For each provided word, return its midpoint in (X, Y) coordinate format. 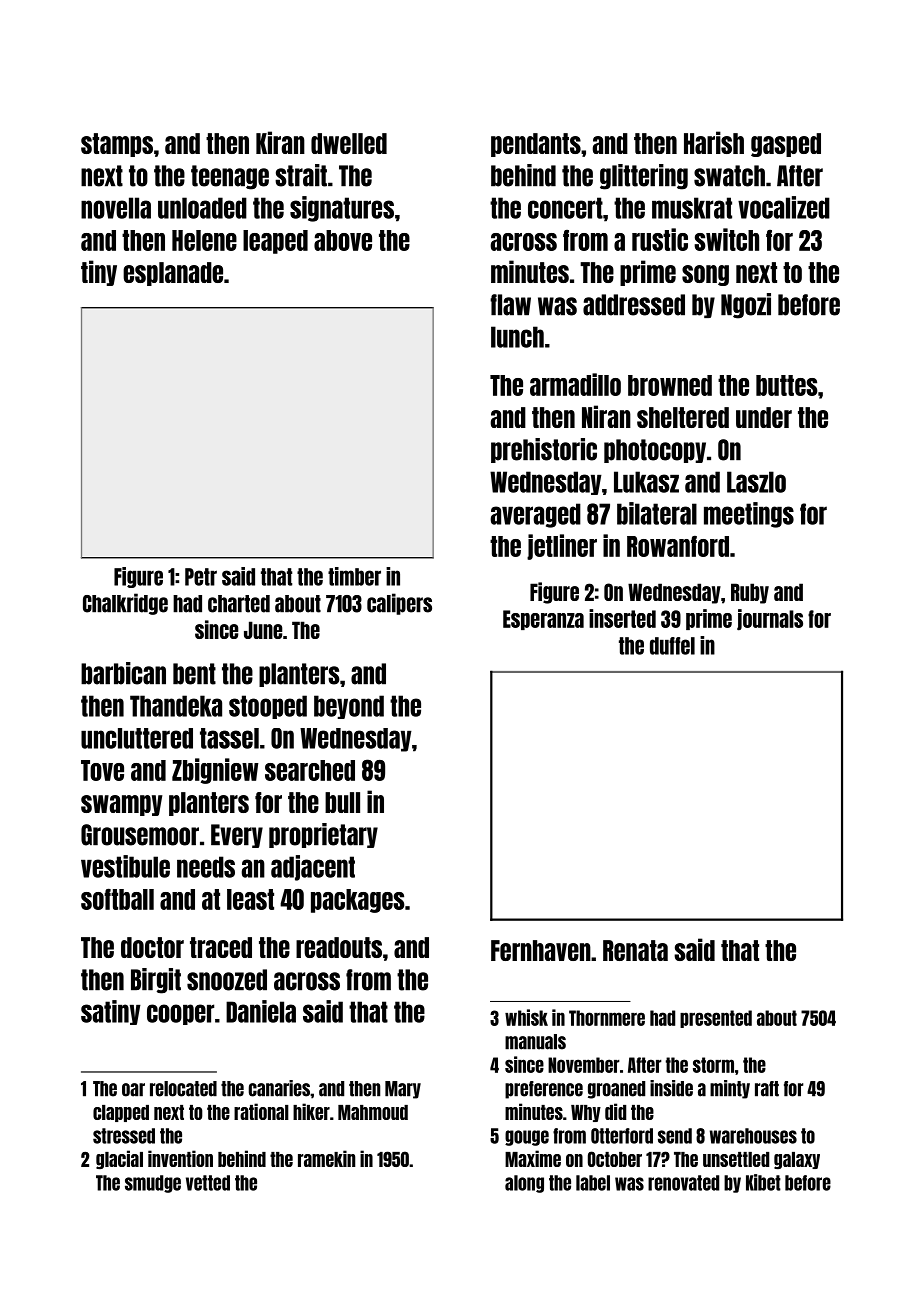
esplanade (173, 274)
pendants (536, 145)
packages (358, 901)
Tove (102, 770)
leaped (275, 242)
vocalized (784, 207)
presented (716, 1019)
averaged (535, 515)
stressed (124, 1136)
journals (770, 620)
